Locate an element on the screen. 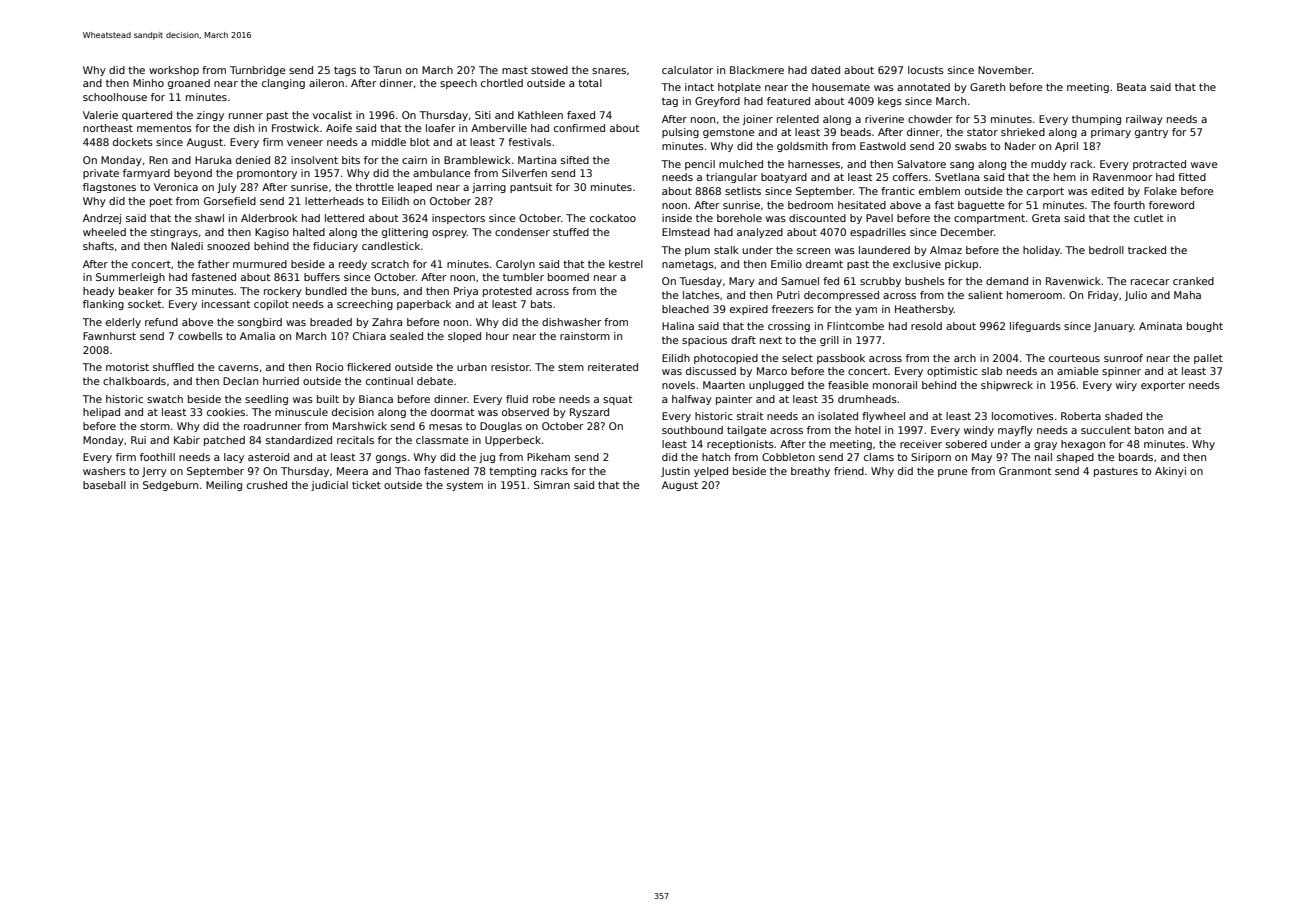 The height and width of the screenshot is (924, 1308). sang is located at coordinates (962, 166).
